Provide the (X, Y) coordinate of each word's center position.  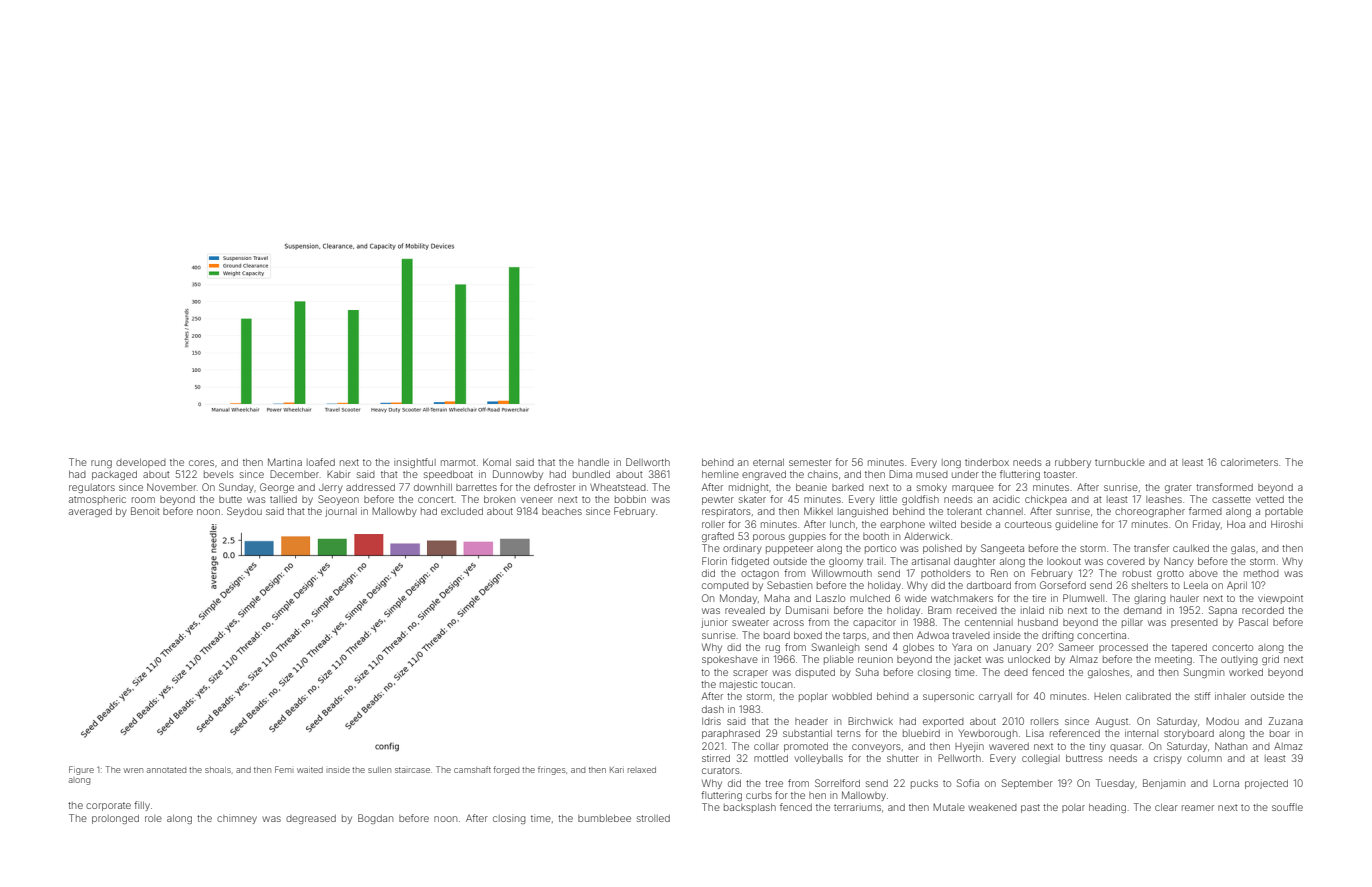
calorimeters (1249, 462)
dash (713, 709)
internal (1141, 733)
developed (141, 463)
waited (310, 770)
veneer (537, 500)
